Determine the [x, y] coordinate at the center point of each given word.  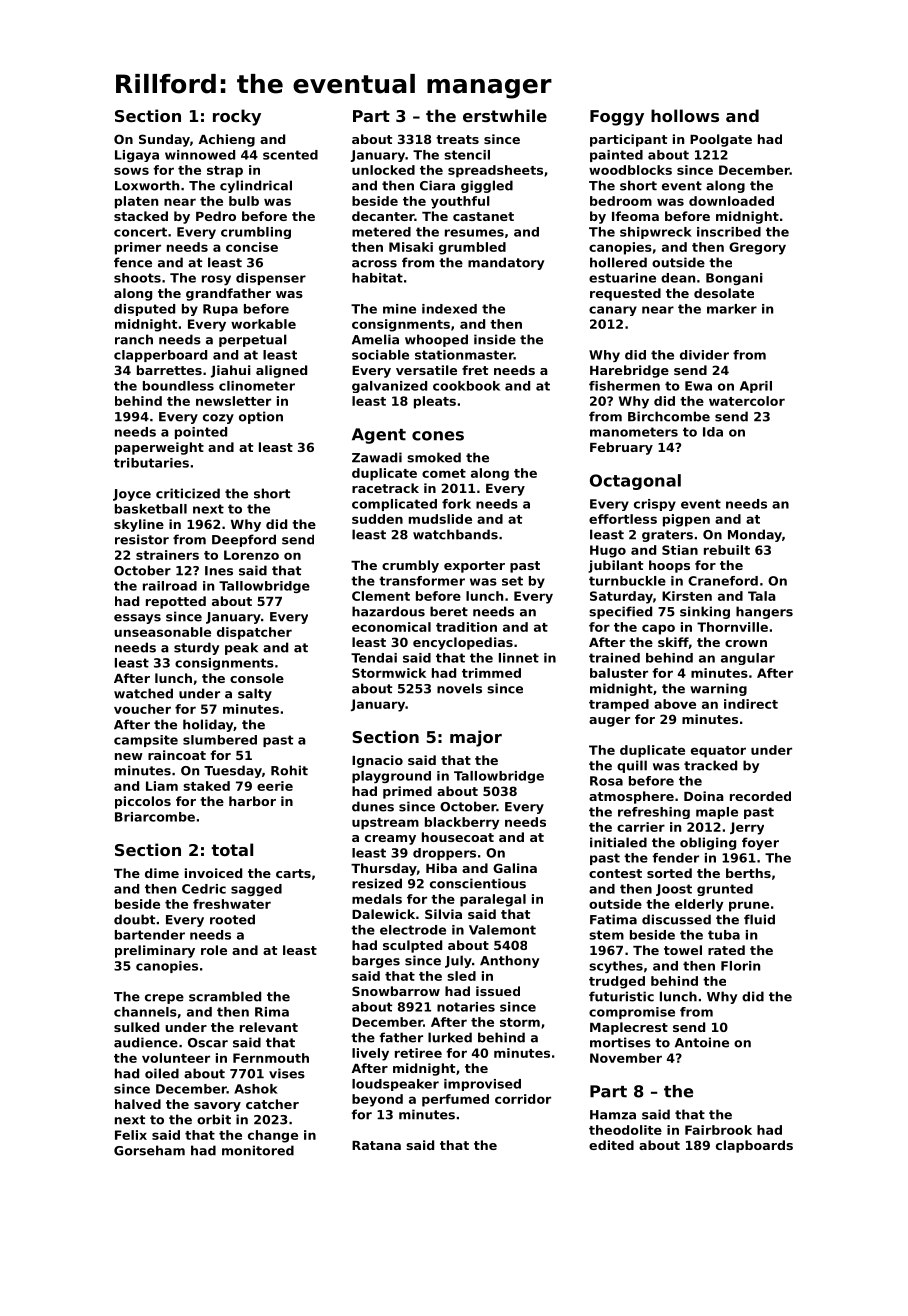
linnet [519, 658]
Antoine [702, 1042]
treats [457, 139]
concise [252, 247]
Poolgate [721, 140]
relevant [269, 1027]
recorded [760, 796]
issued [498, 991]
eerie [275, 786]
